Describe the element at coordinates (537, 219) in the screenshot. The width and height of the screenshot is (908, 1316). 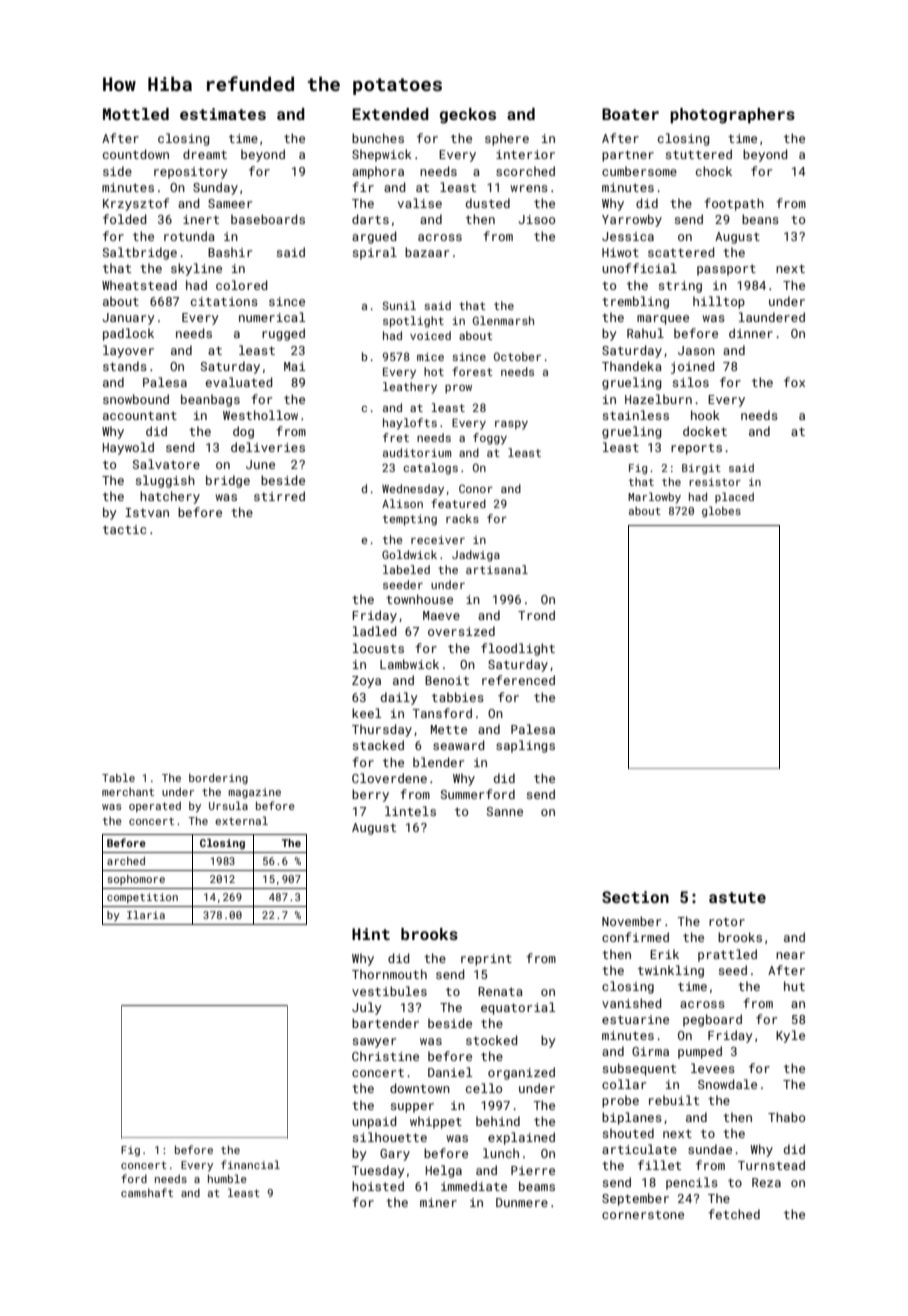
I see `Jisoo` at that location.
